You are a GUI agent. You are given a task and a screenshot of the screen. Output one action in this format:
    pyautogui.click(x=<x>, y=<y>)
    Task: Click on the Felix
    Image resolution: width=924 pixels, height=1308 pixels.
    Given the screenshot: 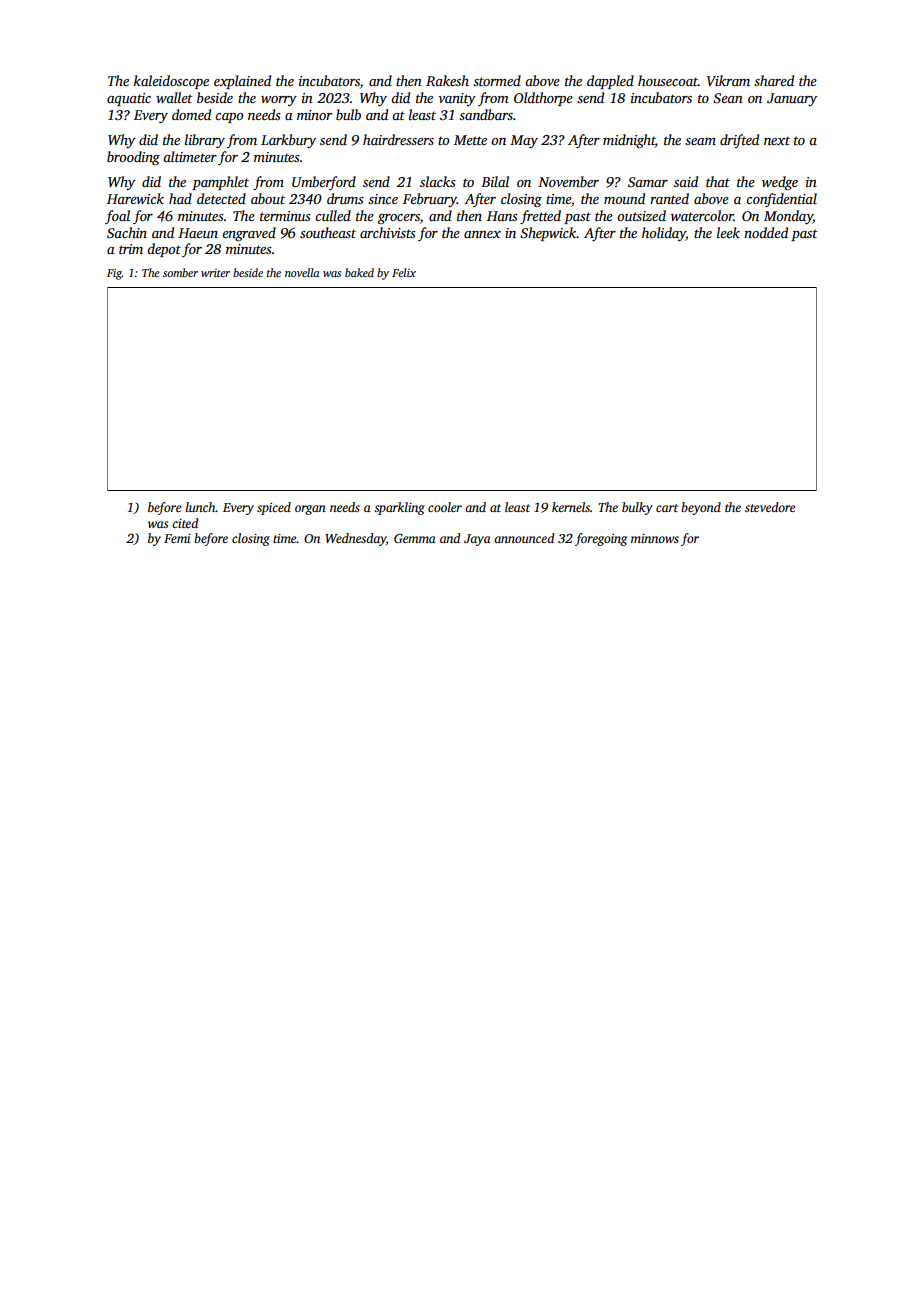 What is the action you would take?
    pyautogui.click(x=404, y=272)
